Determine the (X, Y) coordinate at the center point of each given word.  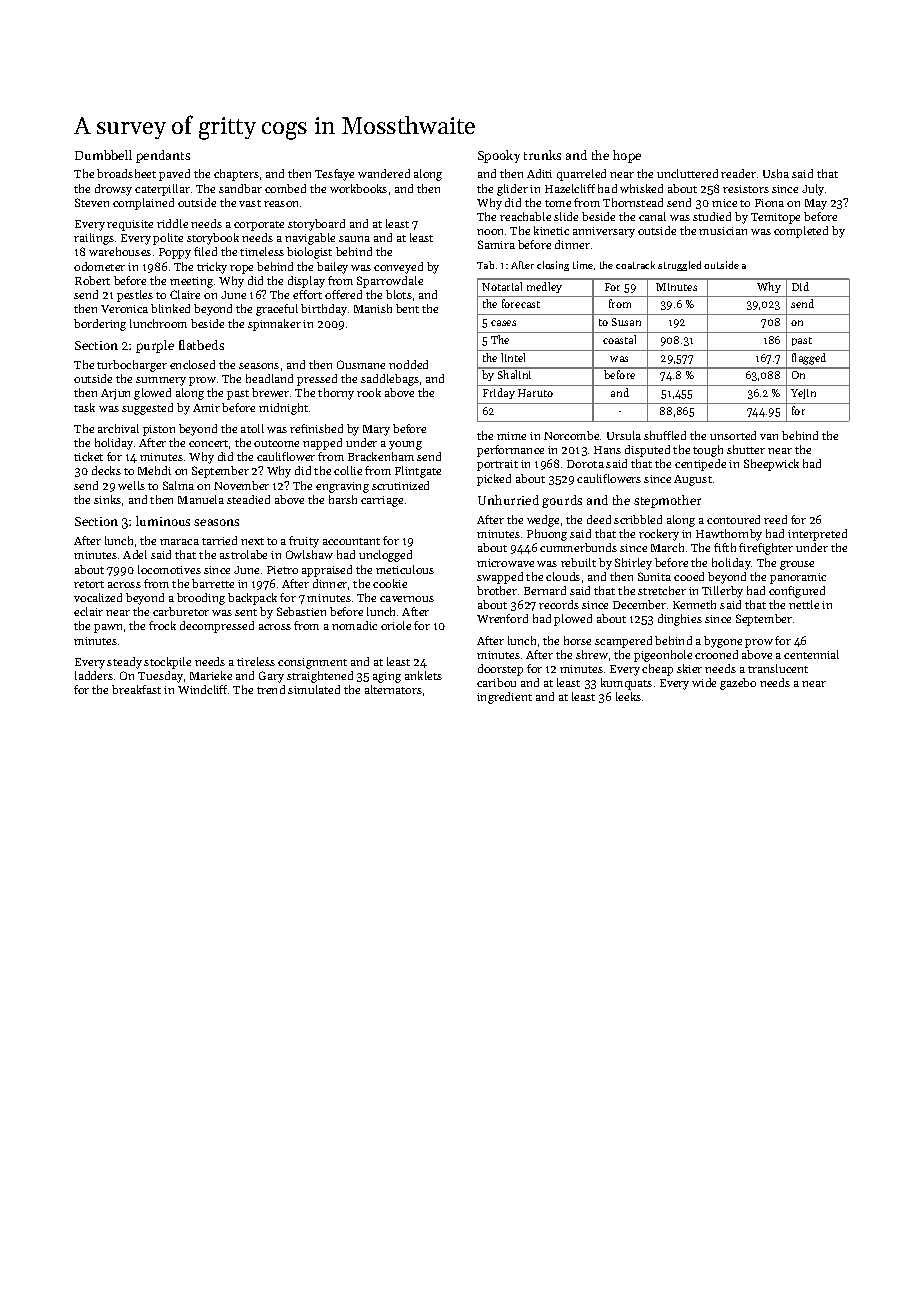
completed (801, 232)
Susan (626, 322)
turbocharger (132, 366)
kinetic (551, 230)
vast (250, 203)
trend (271, 689)
